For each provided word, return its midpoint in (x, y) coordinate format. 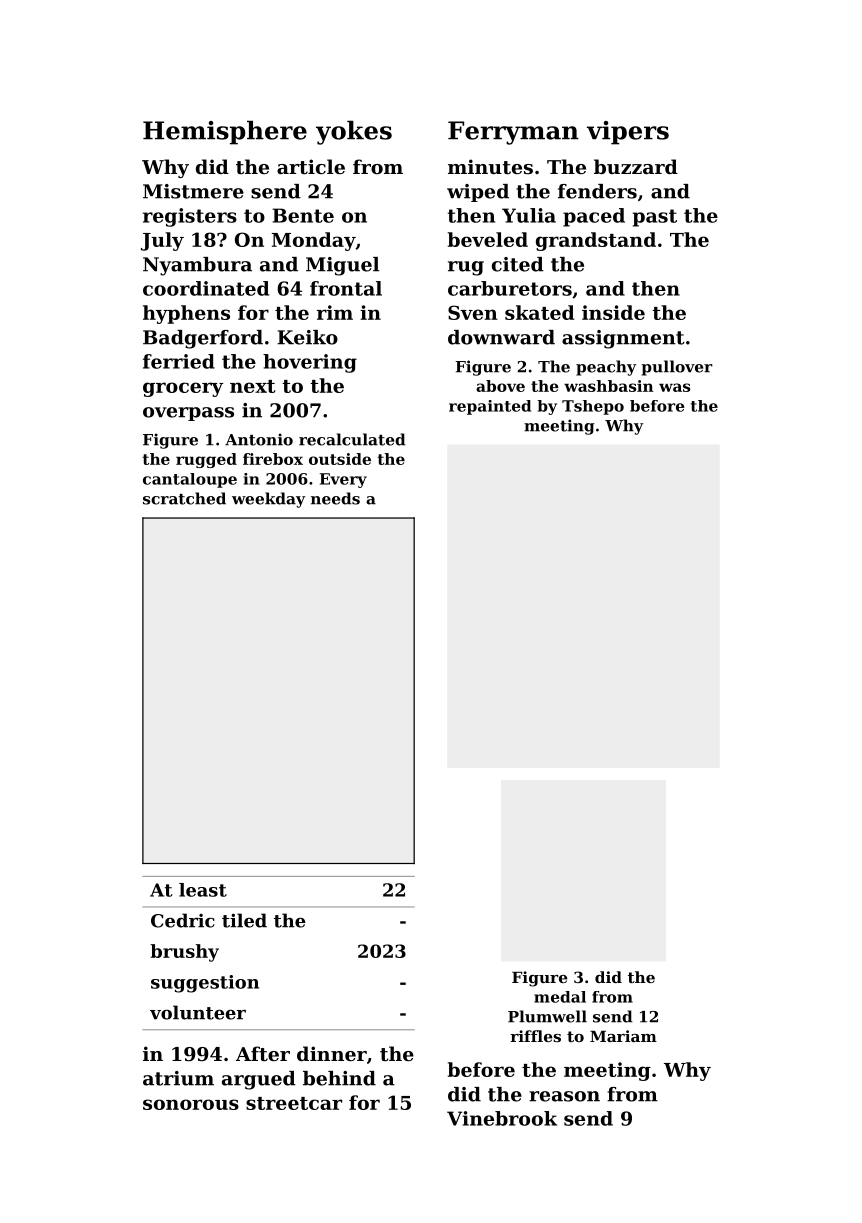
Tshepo (593, 407)
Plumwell (547, 1016)
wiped (478, 193)
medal (560, 997)
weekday (268, 500)
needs (335, 498)
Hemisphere (225, 133)
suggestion (205, 984)
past (655, 218)
